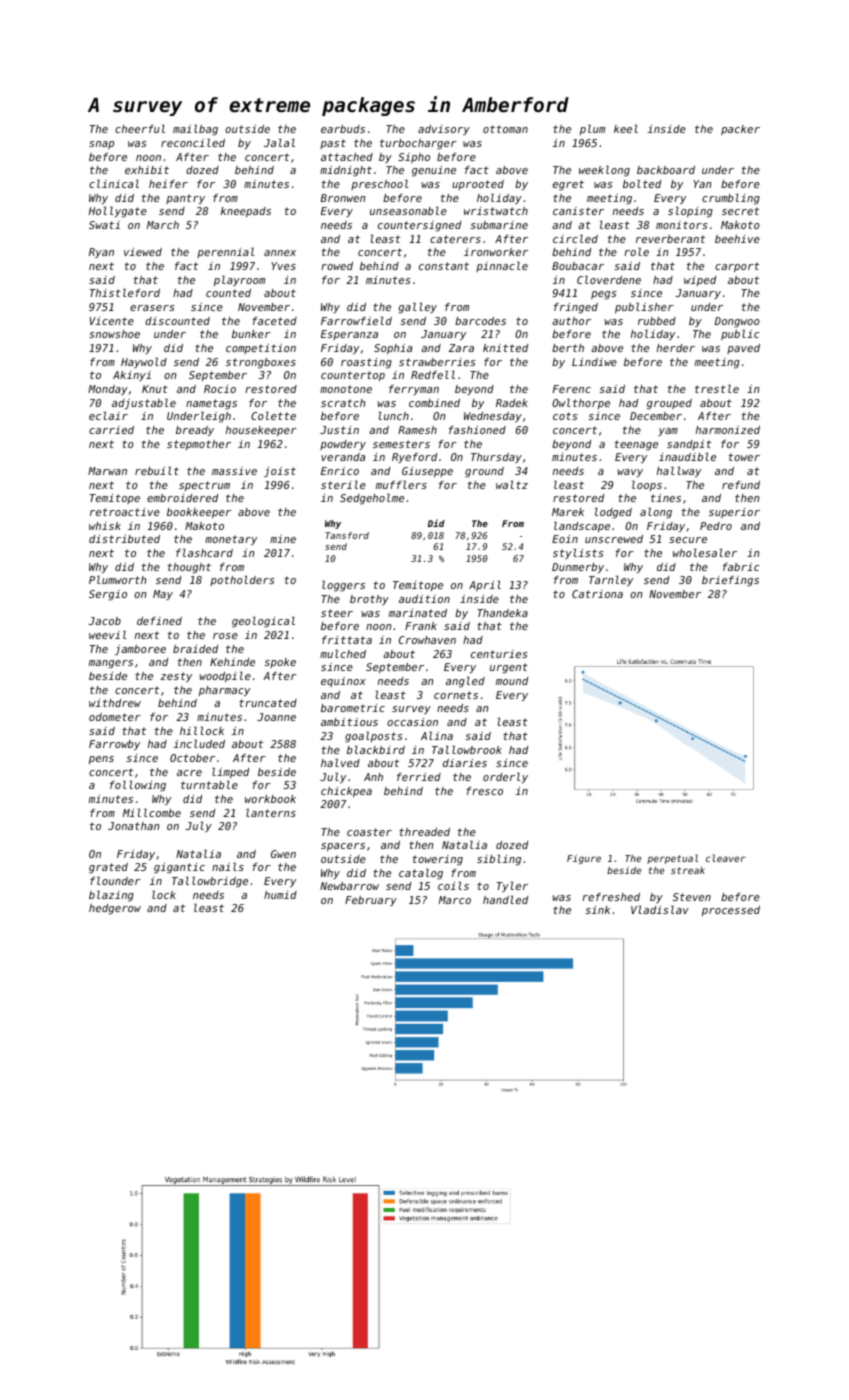  I want to click on humid, so click(280, 895).
